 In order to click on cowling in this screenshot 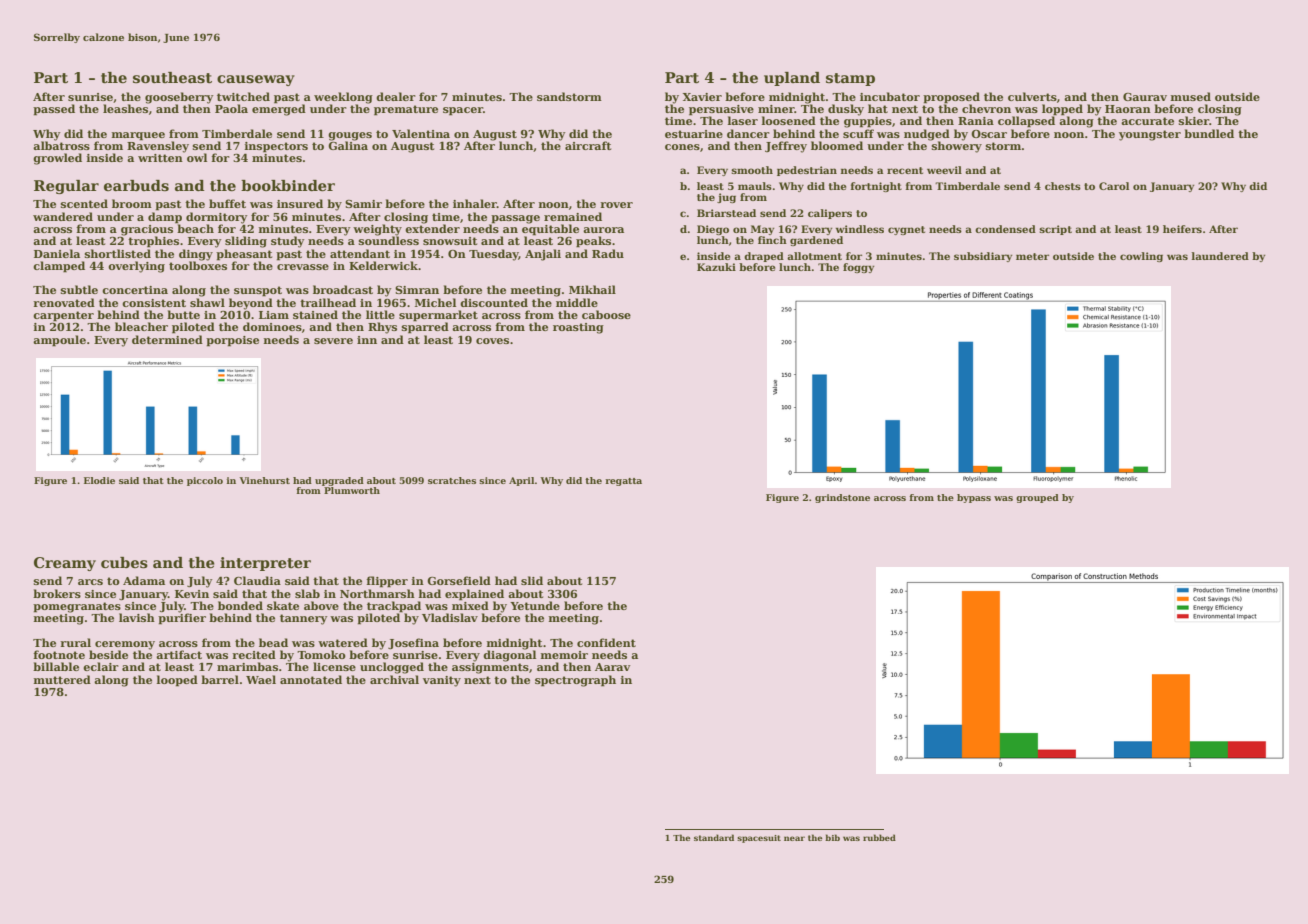, I will do `click(1141, 257)`.
